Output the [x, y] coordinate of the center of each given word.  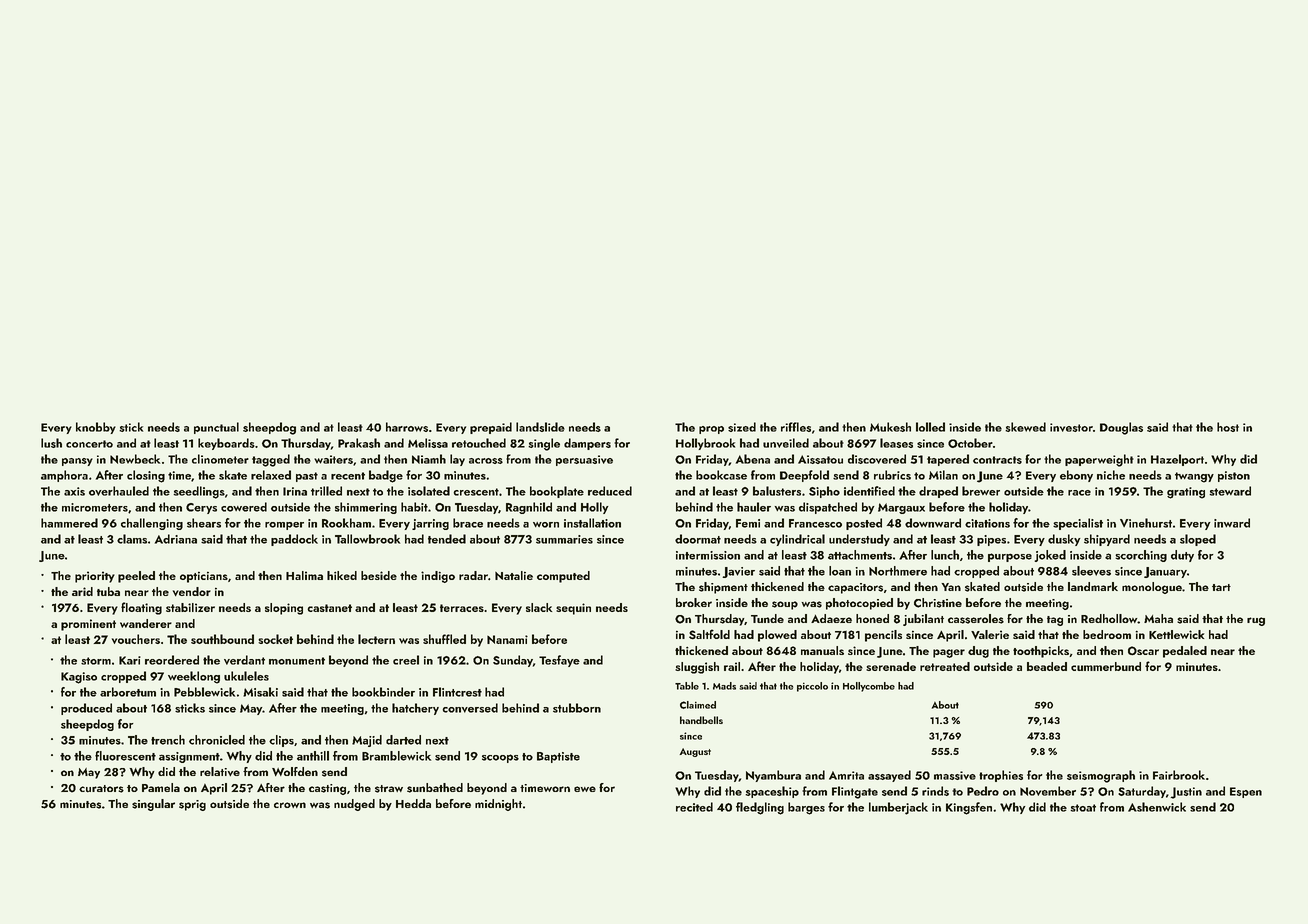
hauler [754, 507]
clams [132, 539]
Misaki [260, 692]
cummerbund [1106, 666]
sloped [1198, 540]
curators [101, 789]
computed [563, 577]
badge [386, 476]
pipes [991, 540]
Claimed [698, 705]
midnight [498, 805]
